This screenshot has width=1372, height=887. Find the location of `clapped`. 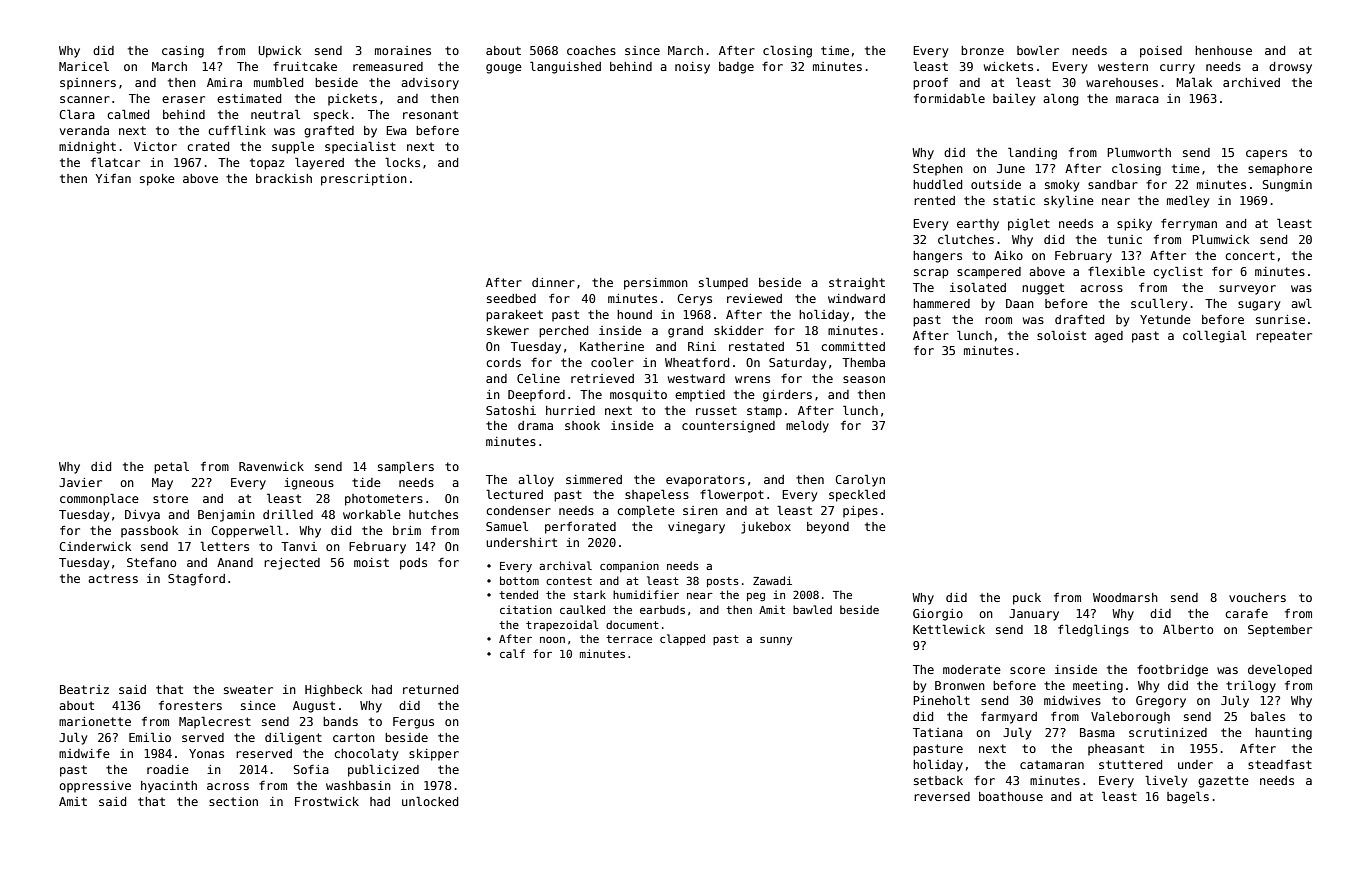

clapped is located at coordinates (682, 639).
